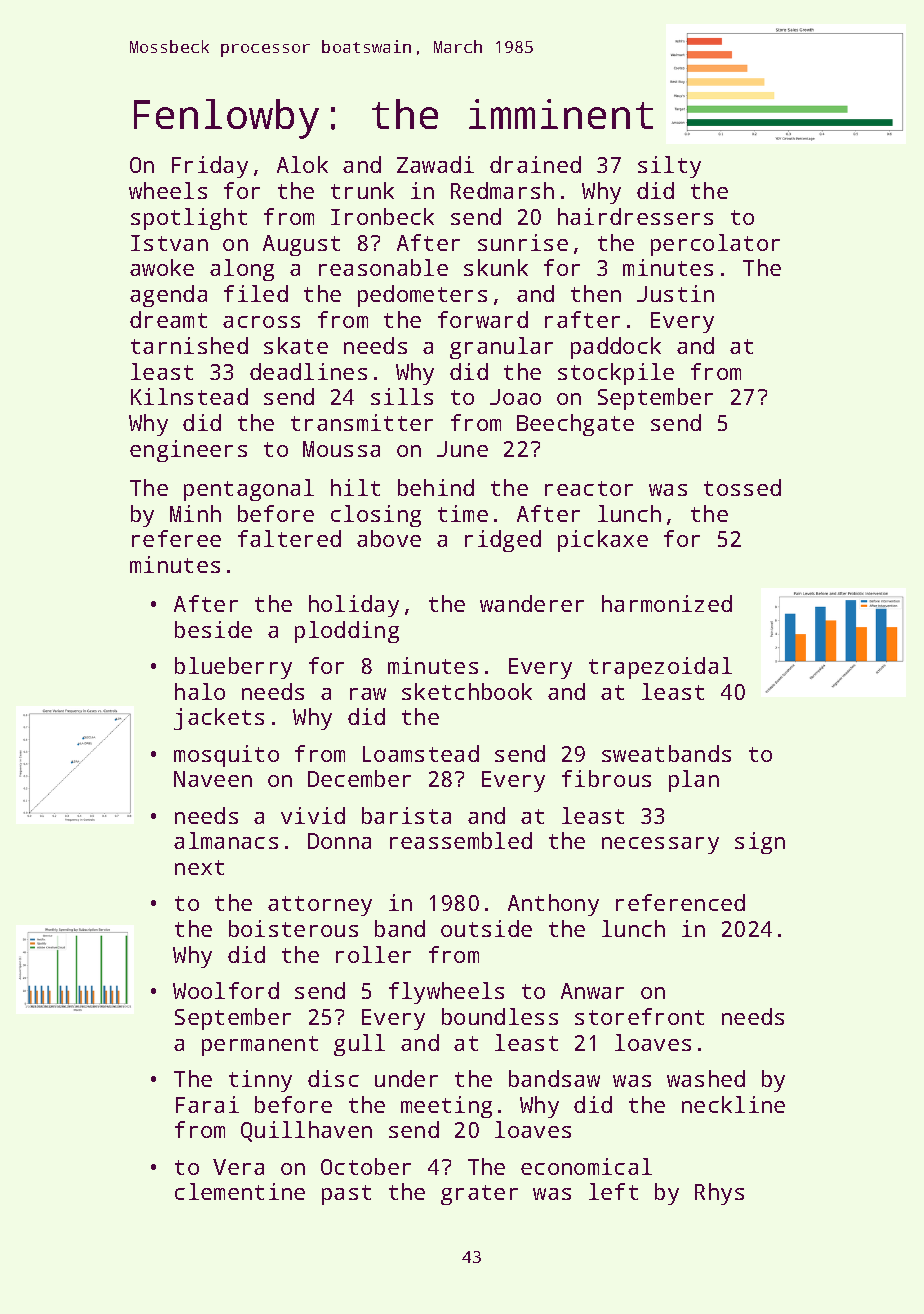 The height and width of the screenshot is (1314, 924). Describe the element at coordinates (660, 668) in the screenshot. I see `trapezoidal` at that location.
